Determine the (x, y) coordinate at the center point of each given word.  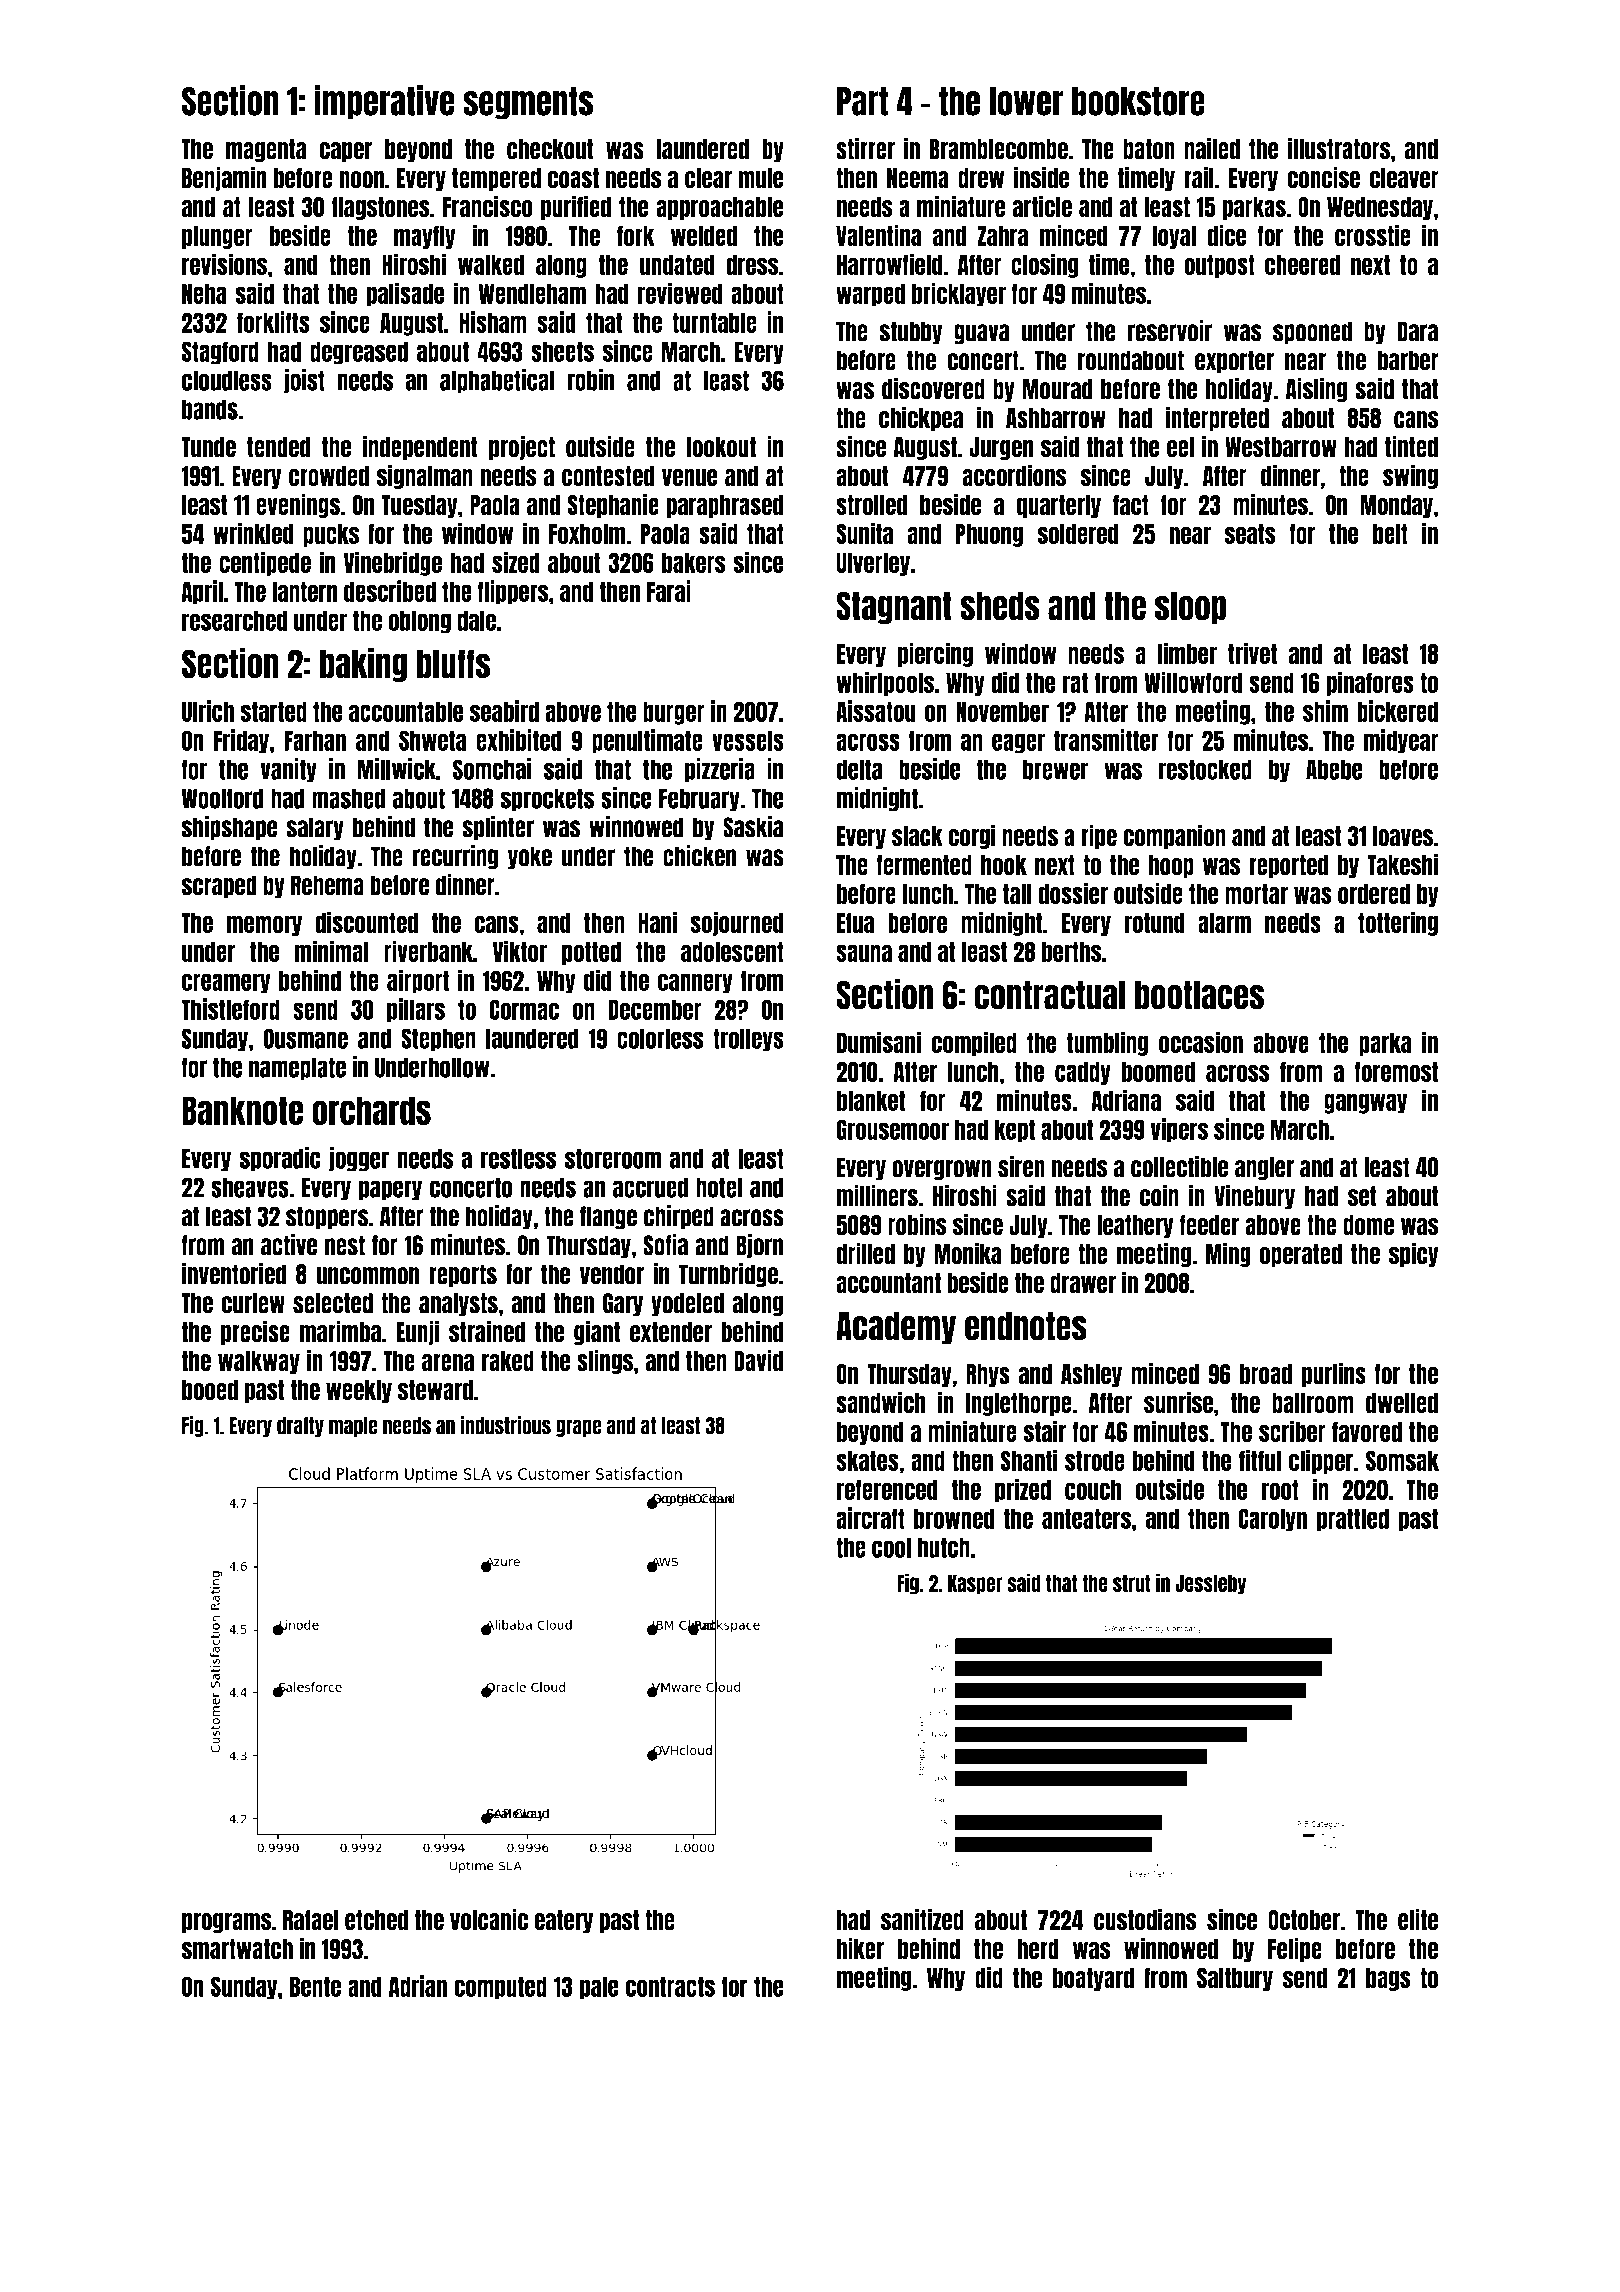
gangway (1366, 1103)
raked (507, 1361)
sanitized (922, 1919)
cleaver (1404, 178)
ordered (1374, 894)
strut (1132, 1583)
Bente (315, 1986)
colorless (660, 1038)
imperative (384, 102)
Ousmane (305, 1038)
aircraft (870, 1518)
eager (1018, 743)
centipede (265, 563)
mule (761, 178)
